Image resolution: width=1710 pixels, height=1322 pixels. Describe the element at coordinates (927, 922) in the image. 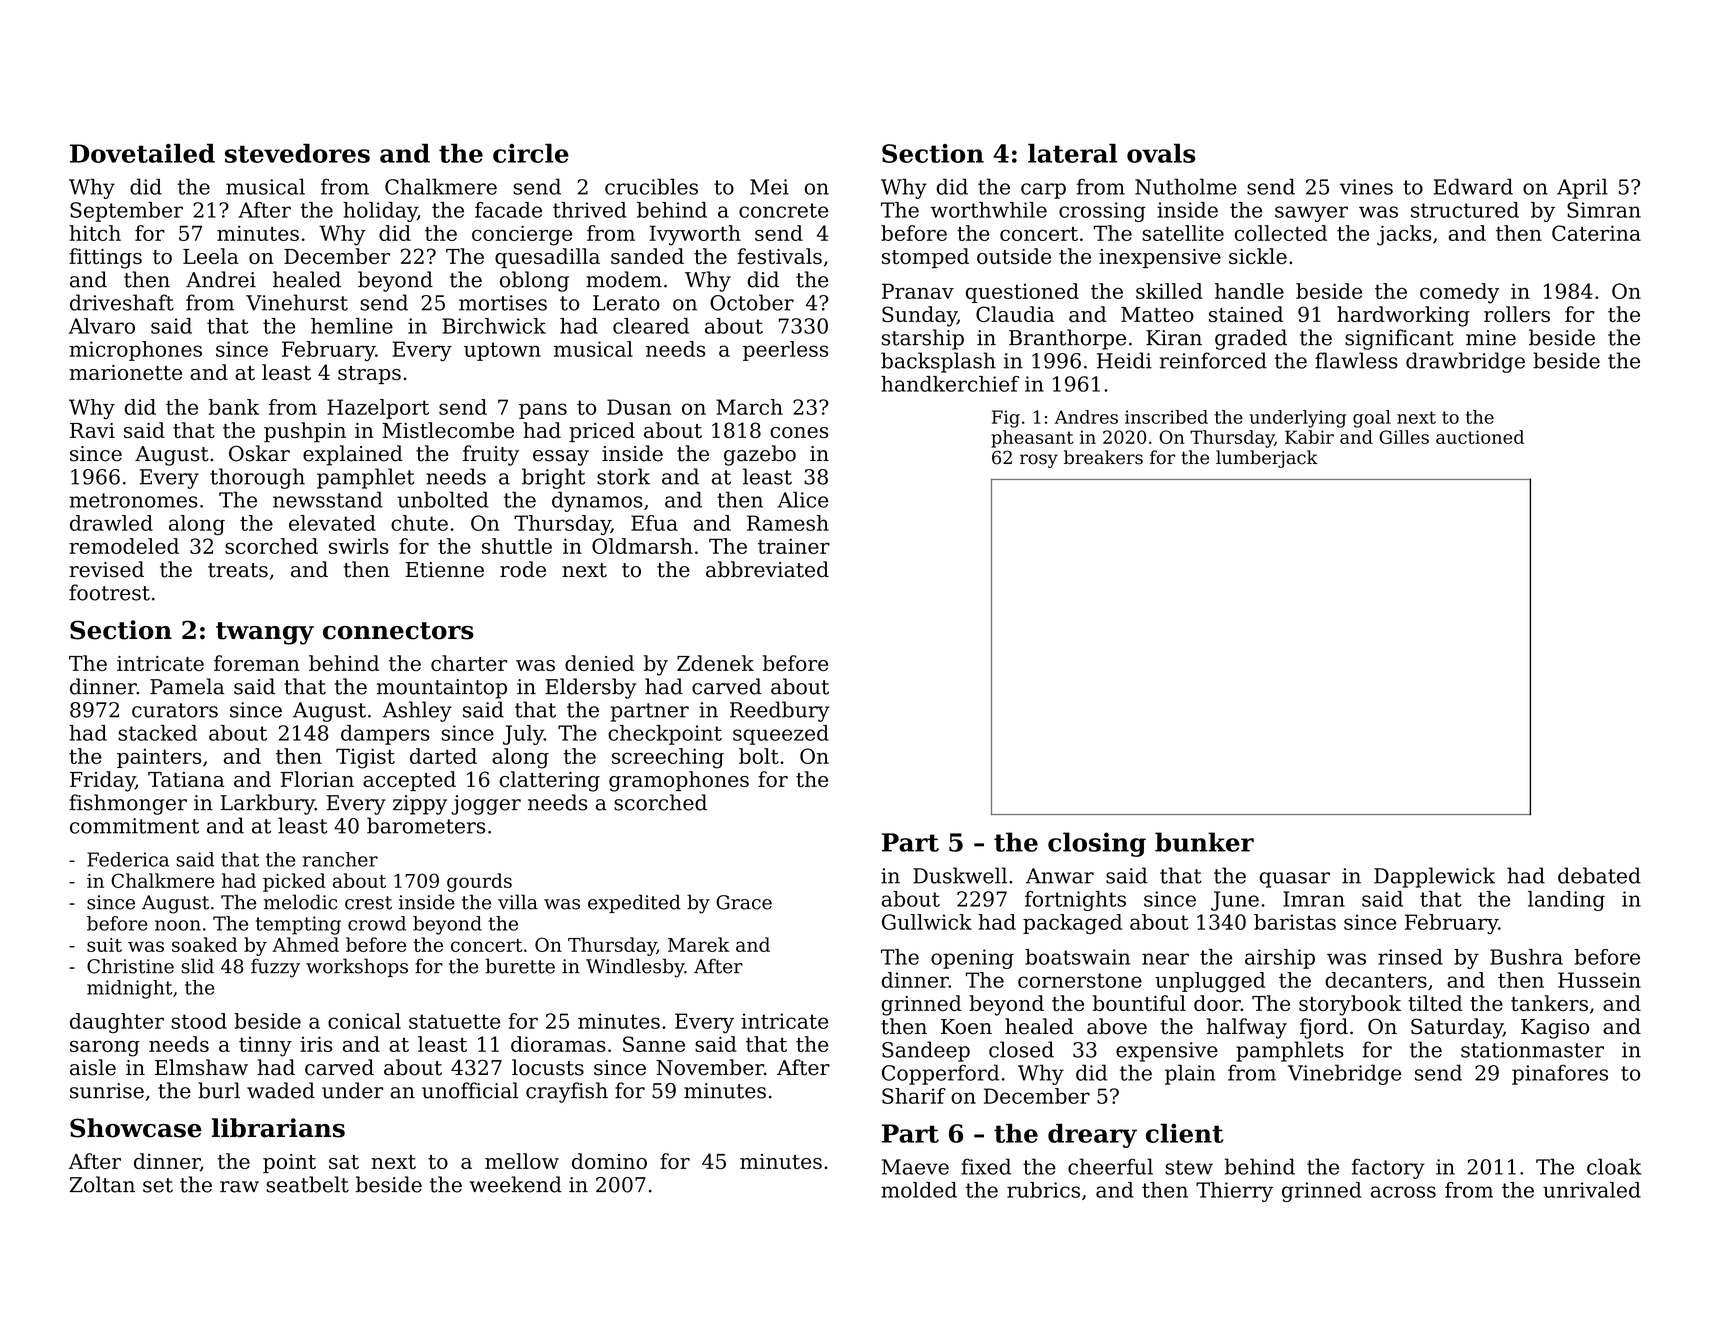

I see `Gullwick` at that location.
